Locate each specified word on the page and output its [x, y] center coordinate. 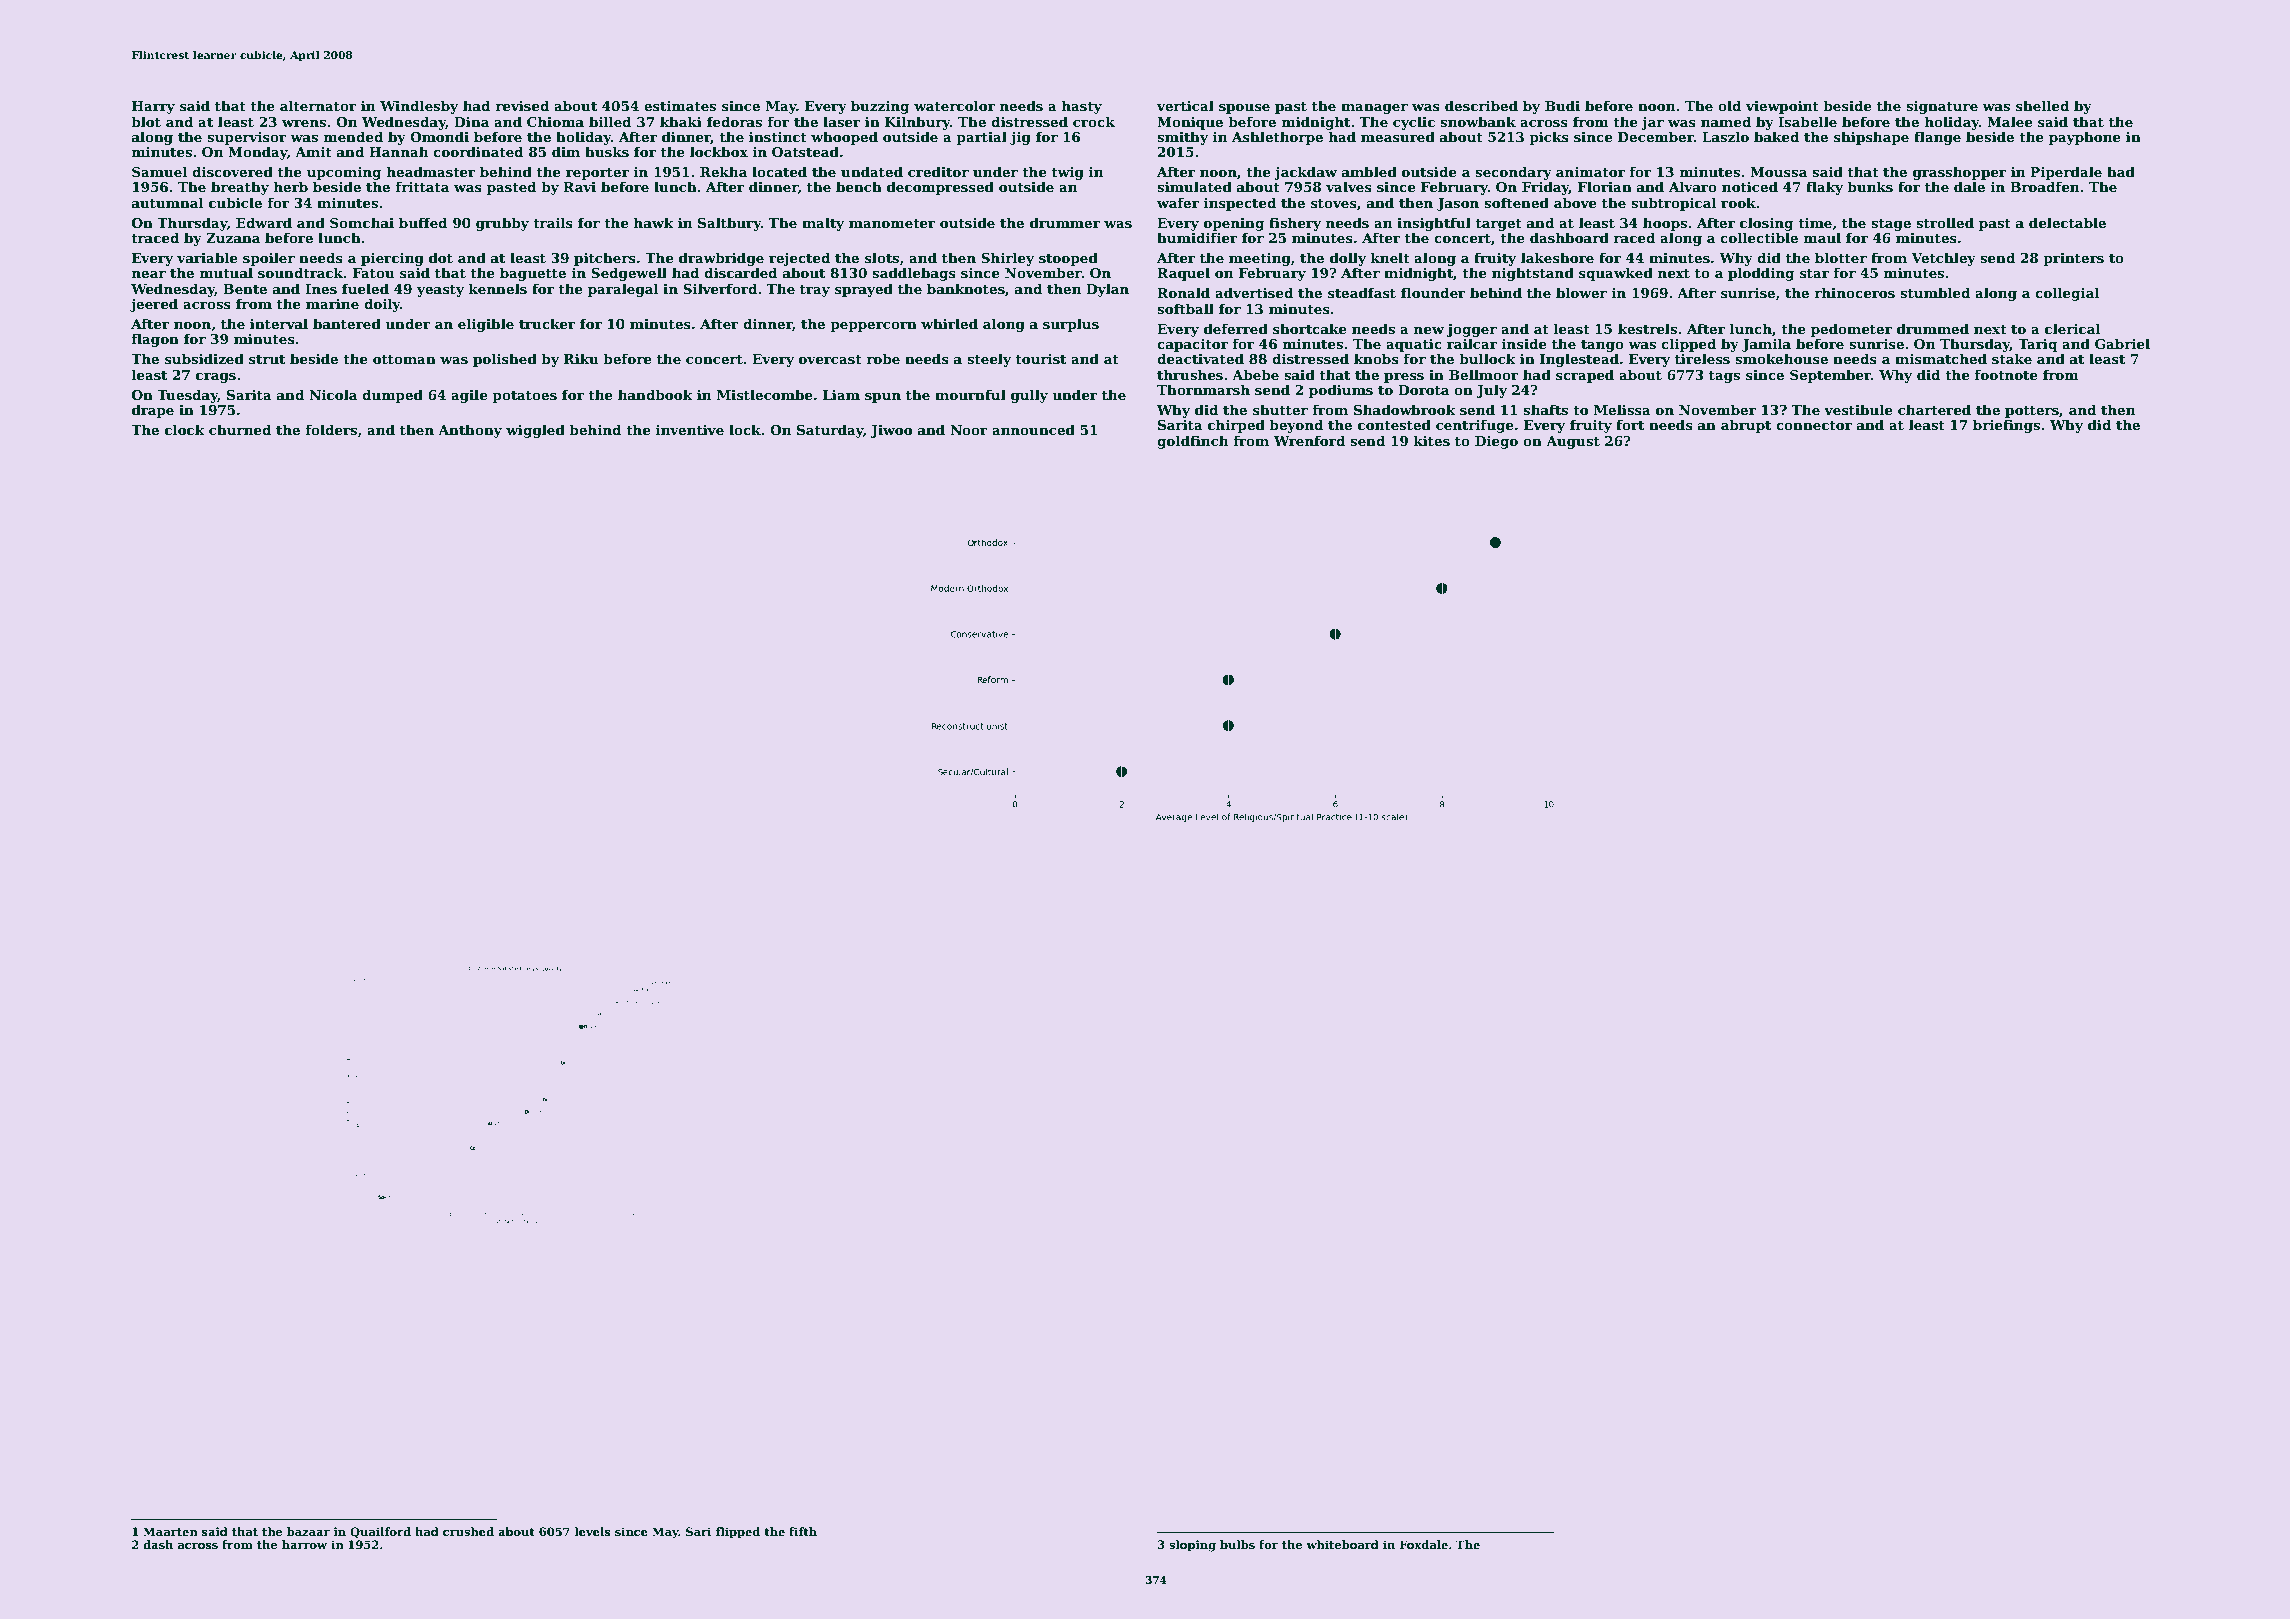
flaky [1824, 188]
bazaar [308, 1531]
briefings [2006, 426]
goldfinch [1192, 442]
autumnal [167, 202]
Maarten [170, 1531]
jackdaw [1305, 173]
